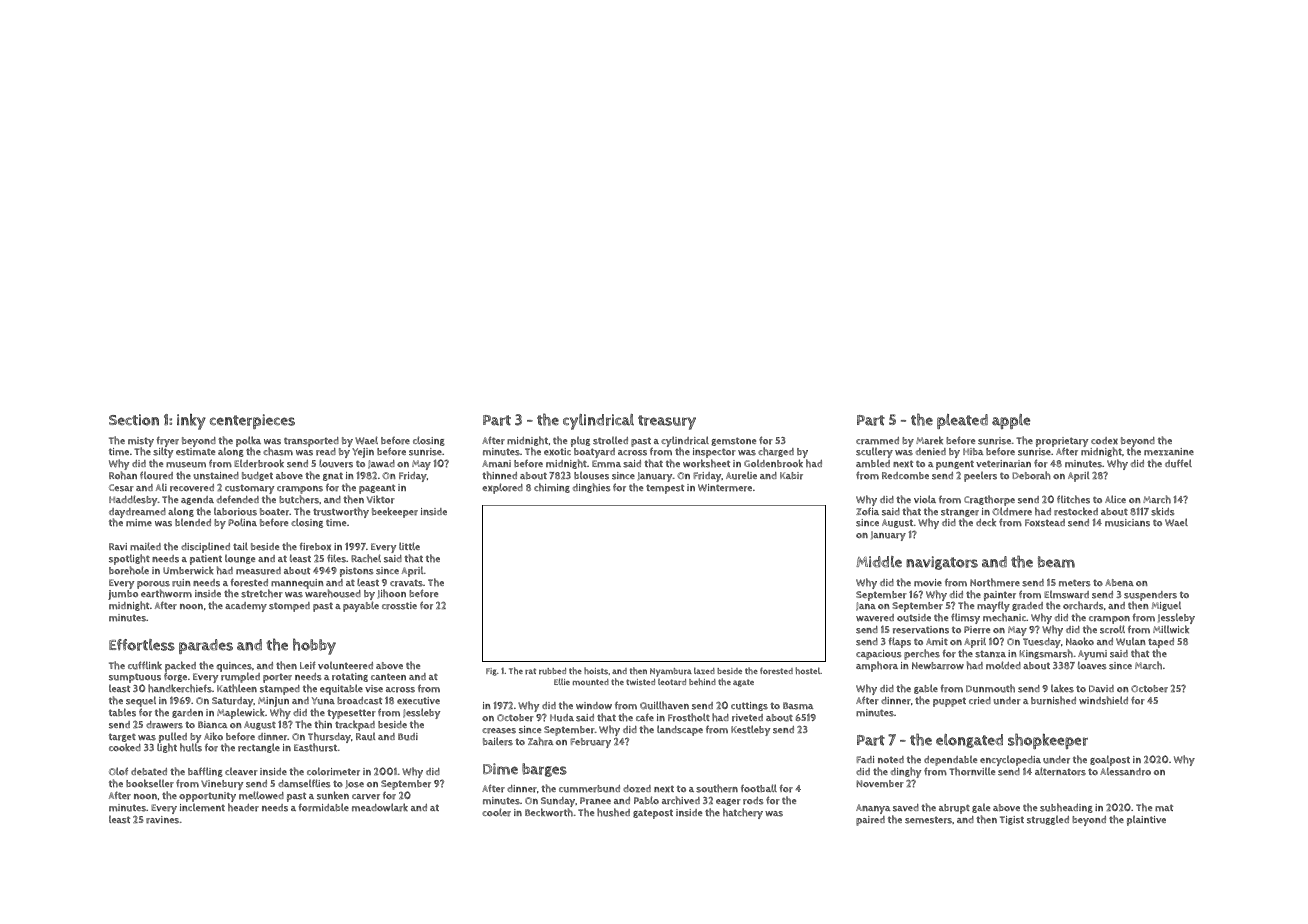 The height and width of the page is (924, 1308). What do you see at coordinates (750, 730) in the page?
I see `Kestleby` at bounding box center [750, 730].
